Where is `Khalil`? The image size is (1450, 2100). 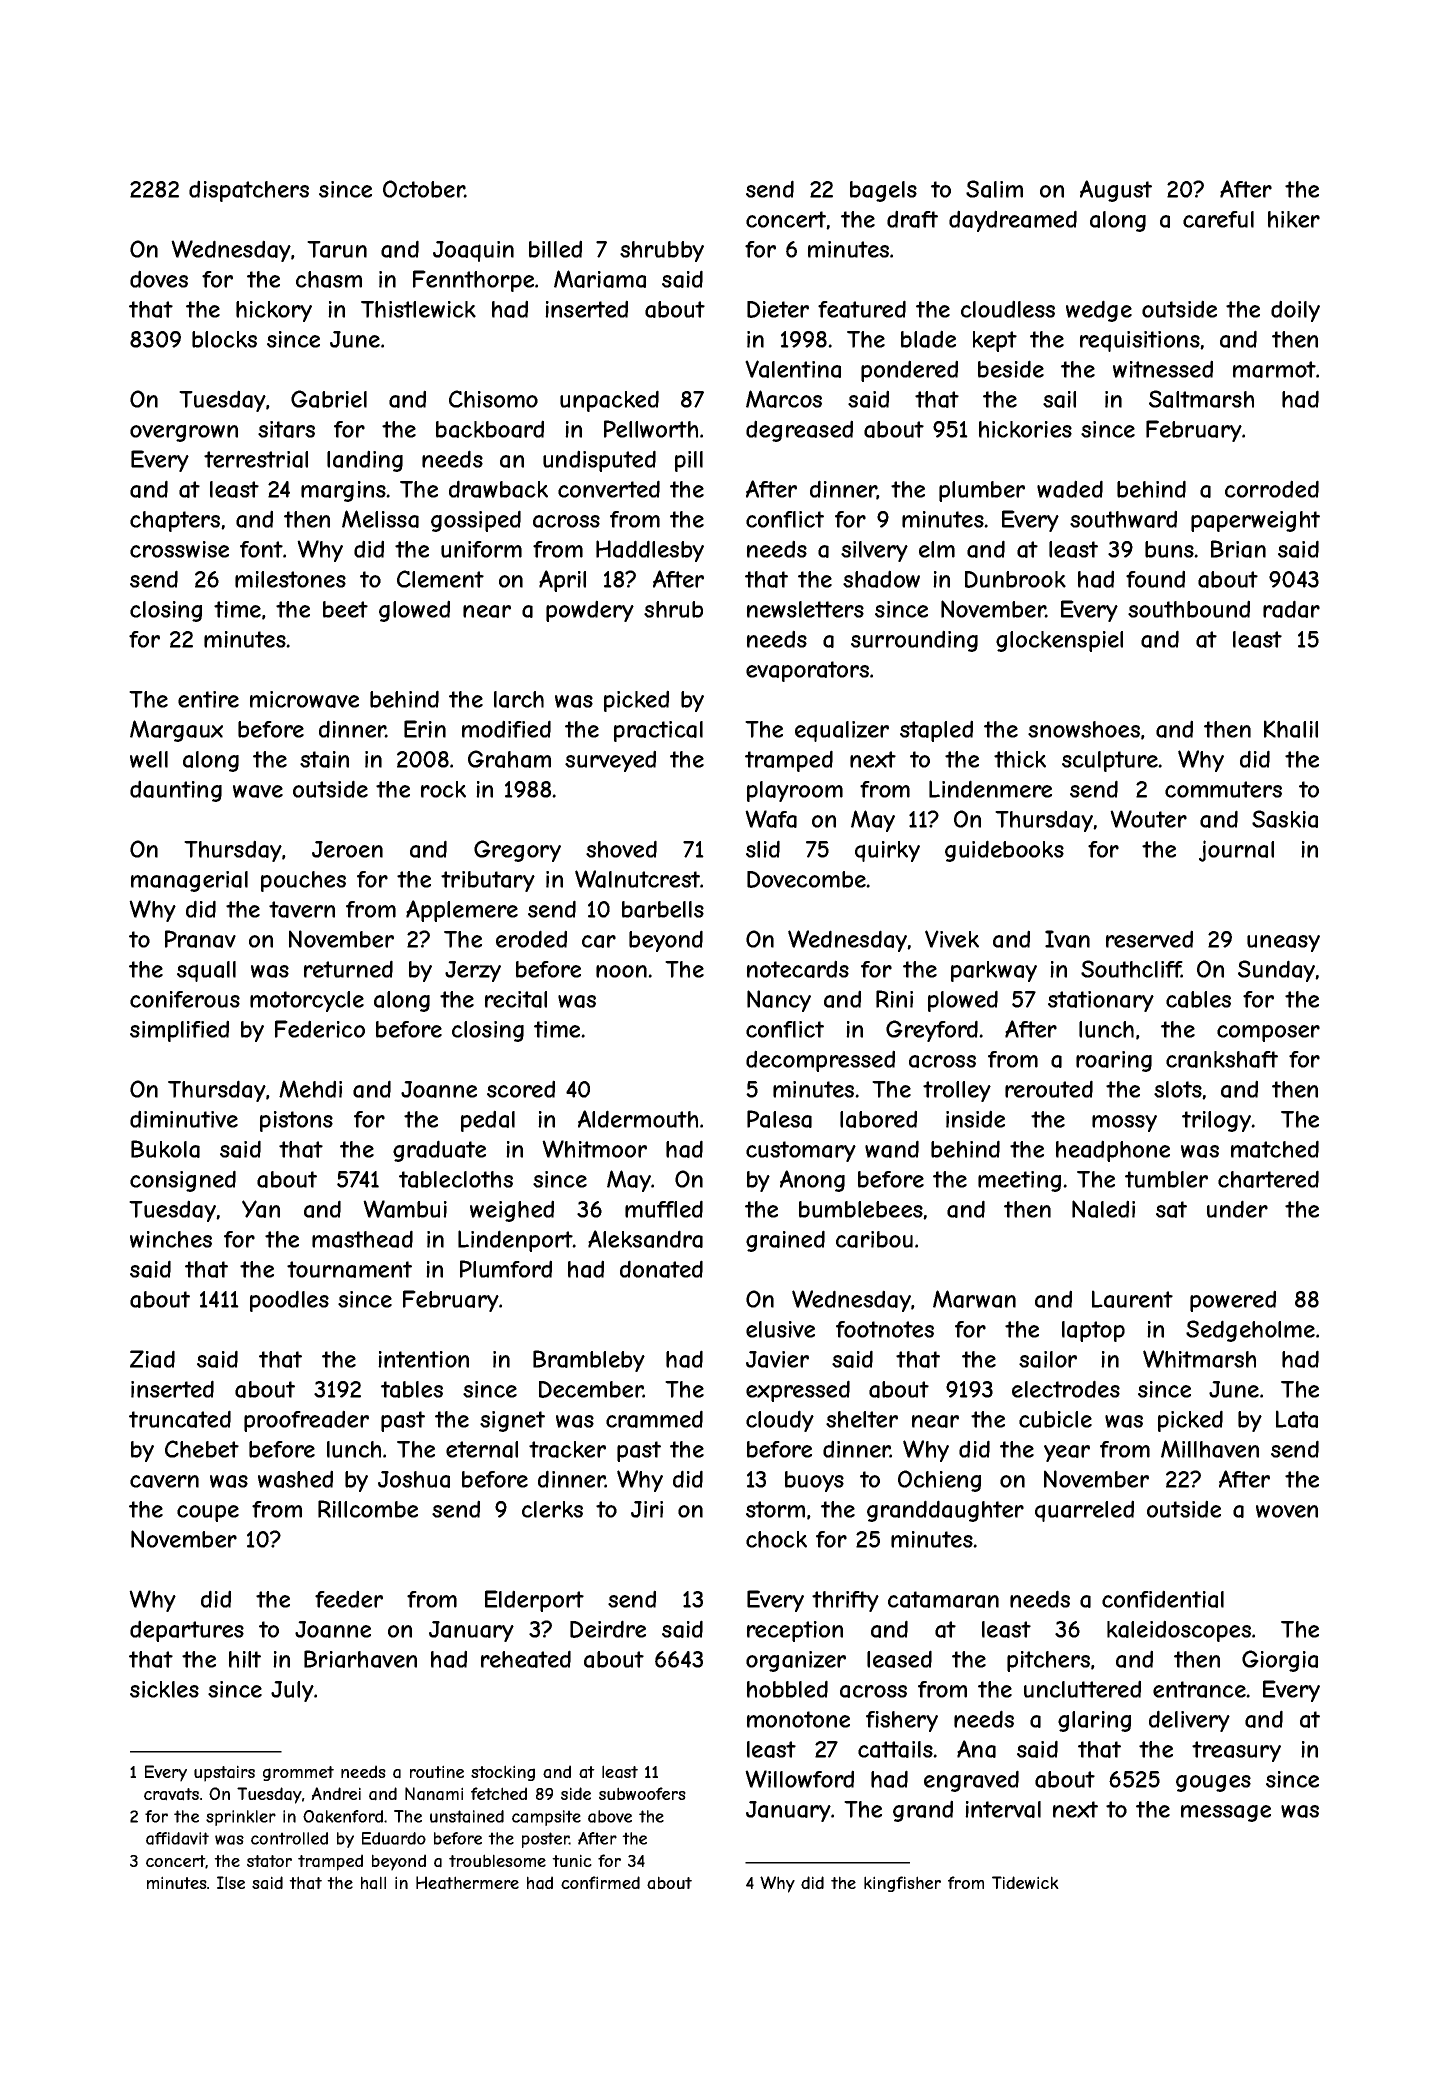
Khalil is located at coordinates (1291, 729).
